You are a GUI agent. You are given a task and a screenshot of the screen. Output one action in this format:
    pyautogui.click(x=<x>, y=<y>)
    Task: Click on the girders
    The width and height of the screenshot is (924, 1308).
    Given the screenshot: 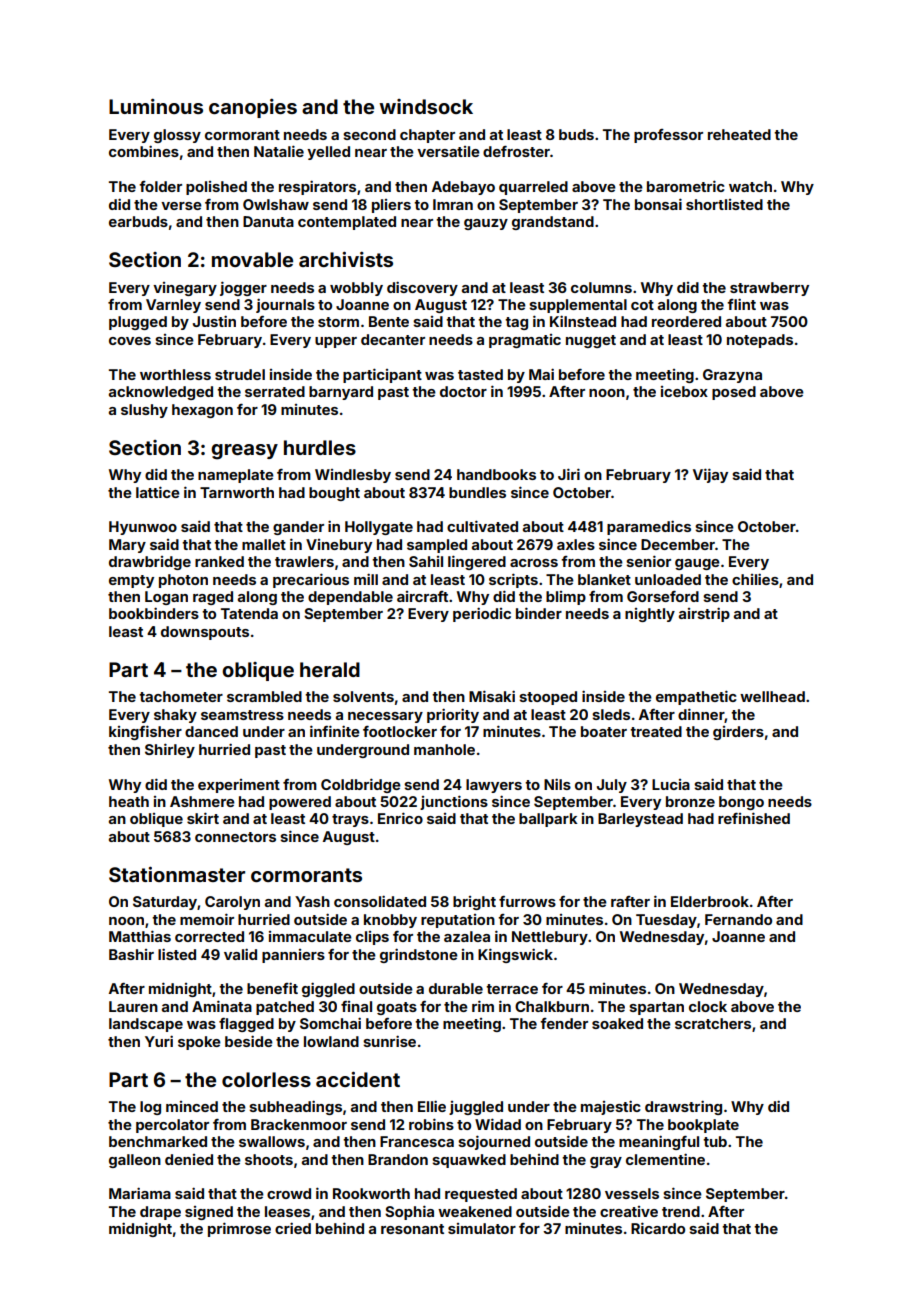 What is the action you would take?
    pyautogui.click(x=738, y=733)
